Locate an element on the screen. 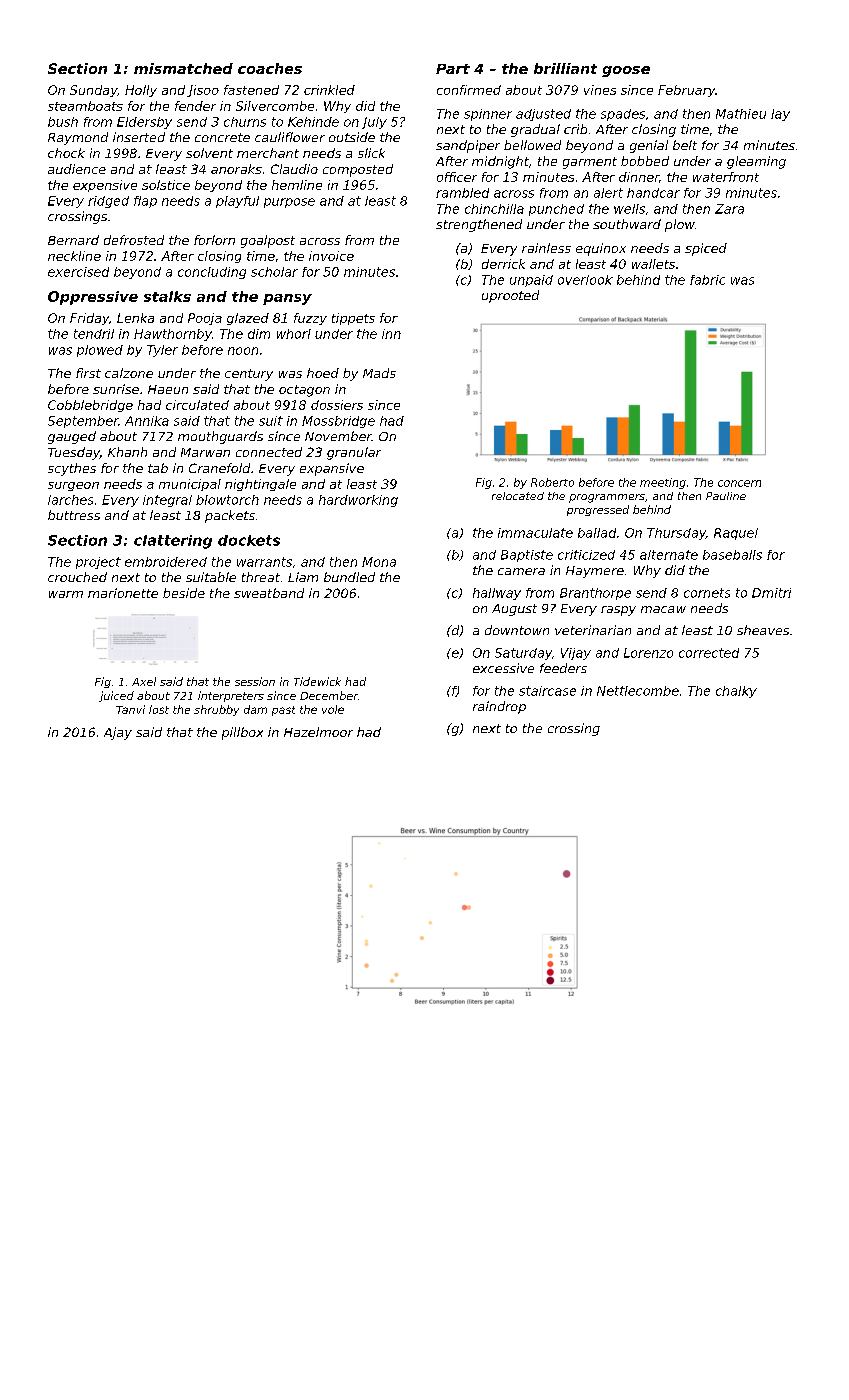 This screenshot has width=849, height=1400. defrosted is located at coordinates (134, 240).
